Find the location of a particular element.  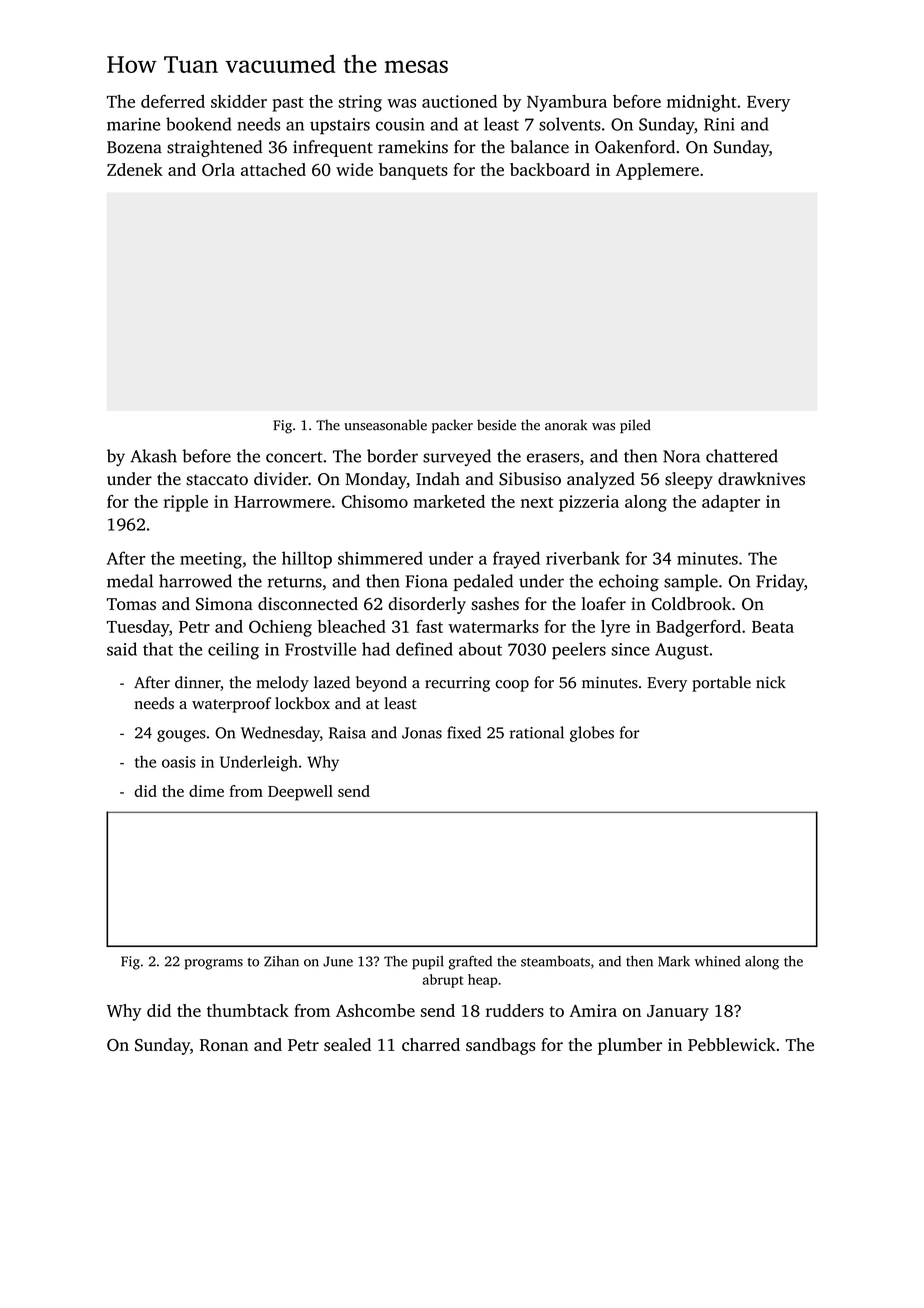

portable is located at coordinates (721, 684).
